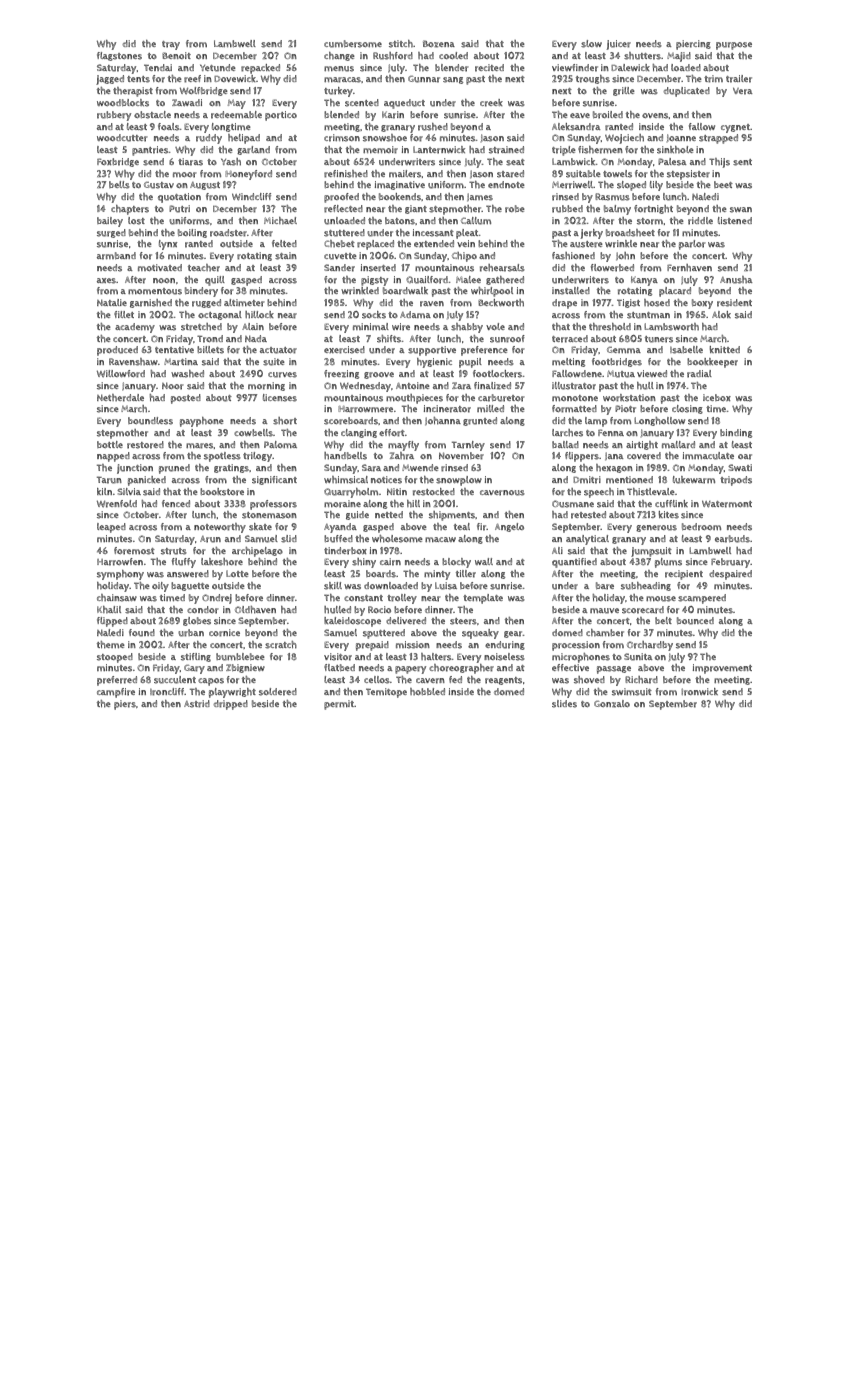 The image size is (849, 1400). What do you see at coordinates (171, 45) in the screenshot?
I see `tray` at bounding box center [171, 45].
